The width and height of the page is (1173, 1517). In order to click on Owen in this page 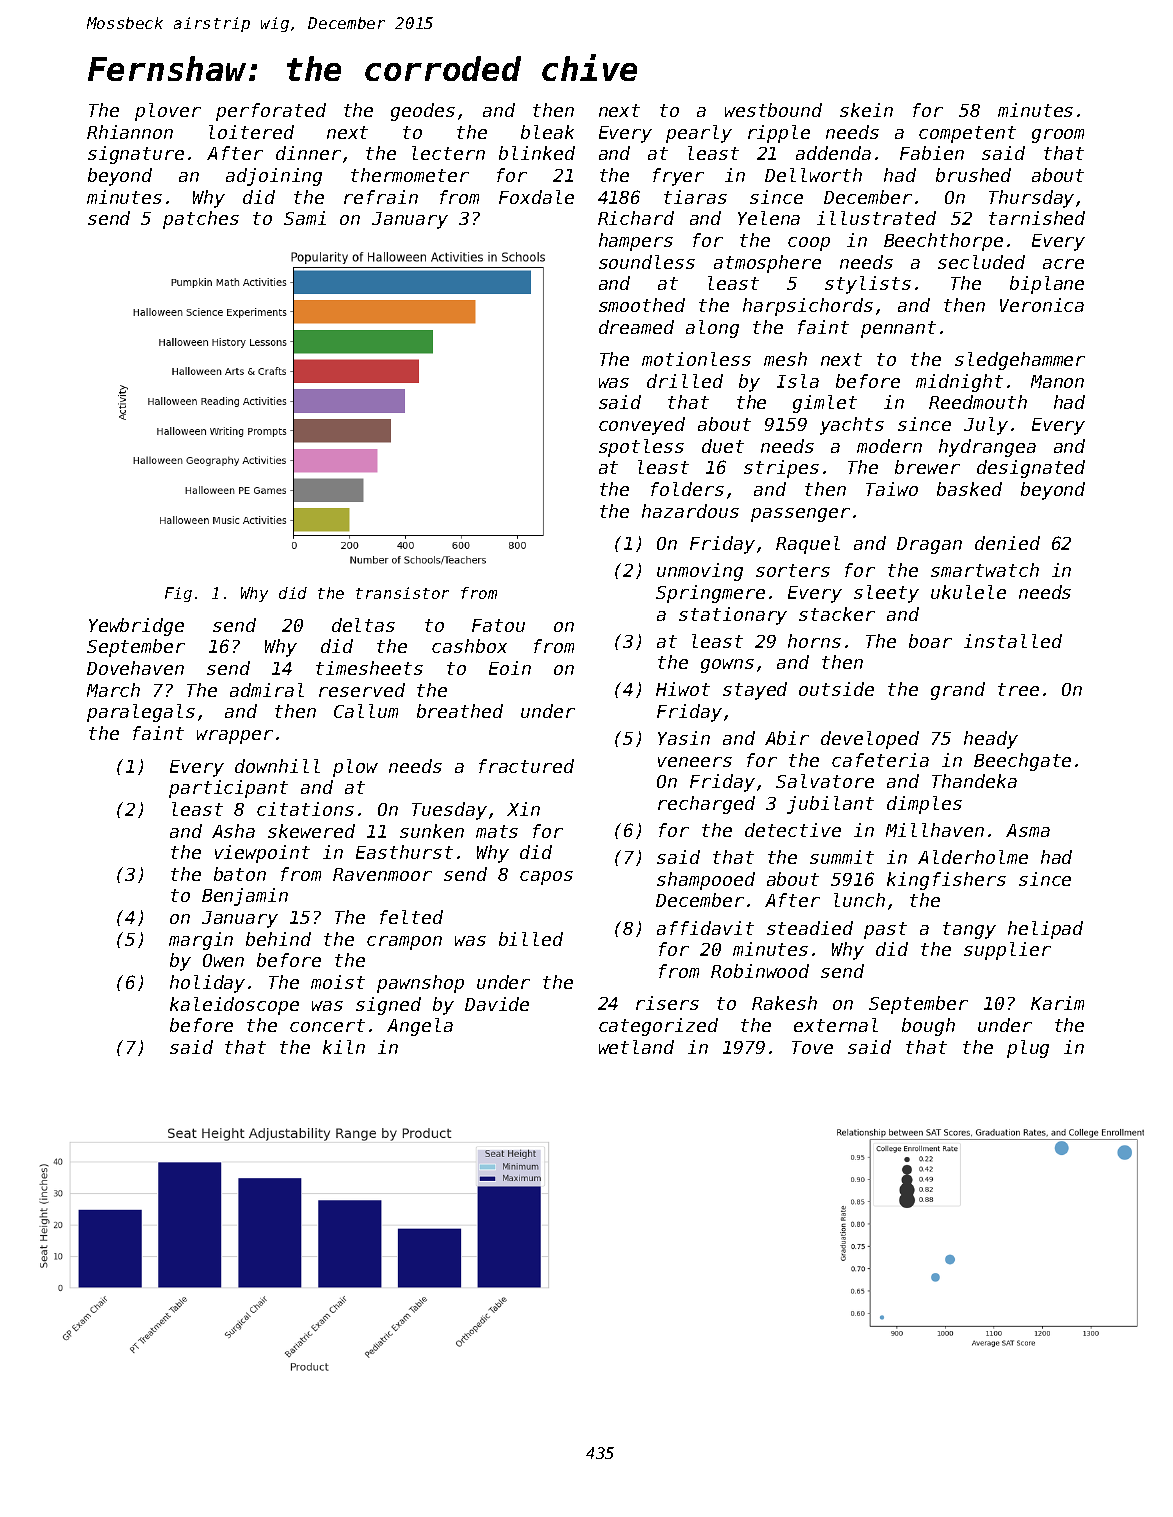, I will do `click(223, 960)`.
